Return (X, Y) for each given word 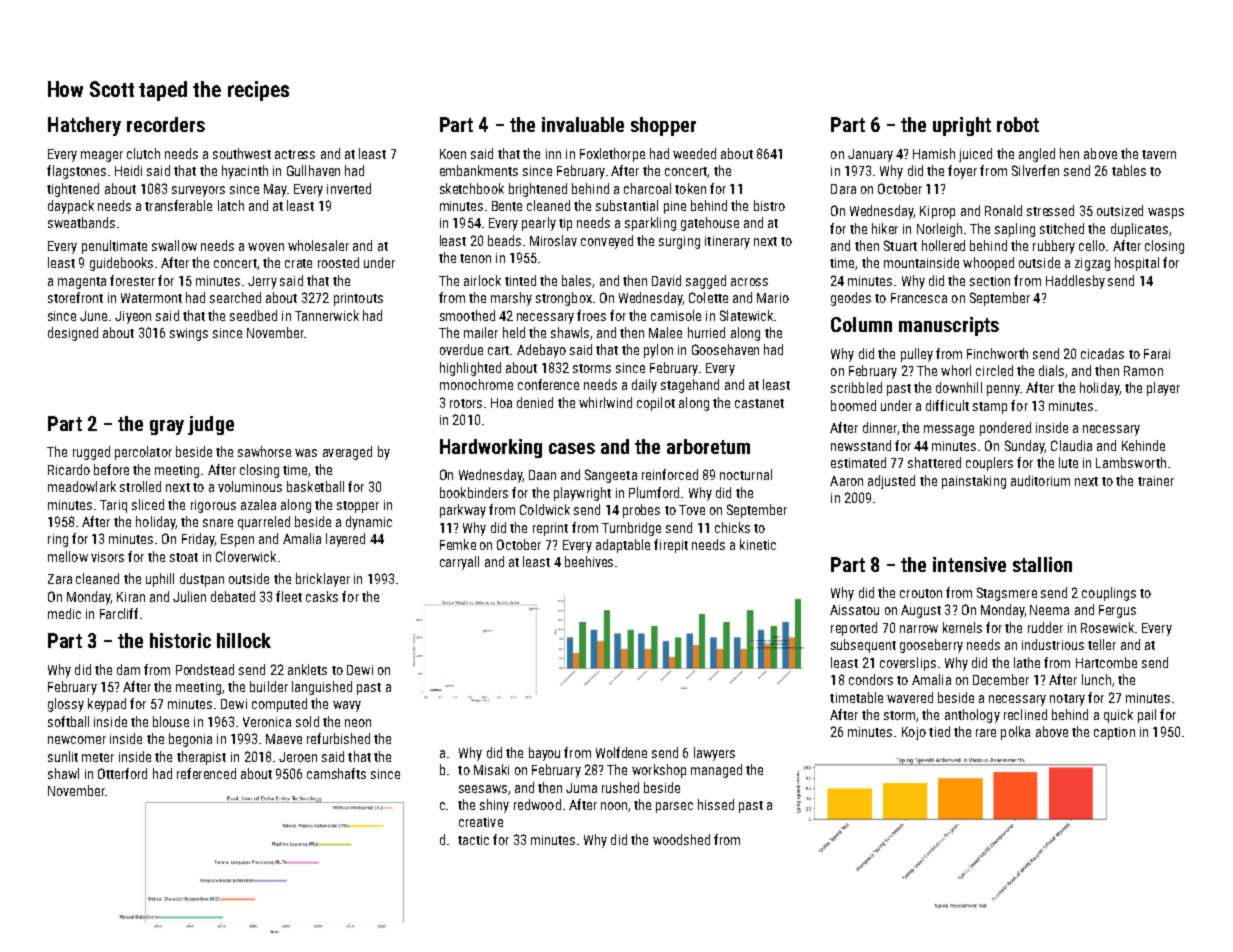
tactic (473, 840)
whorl (956, 370)
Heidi (128, 170)
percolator (143, 453)
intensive (969, 564)
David (666, 280)
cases (572, 448)
